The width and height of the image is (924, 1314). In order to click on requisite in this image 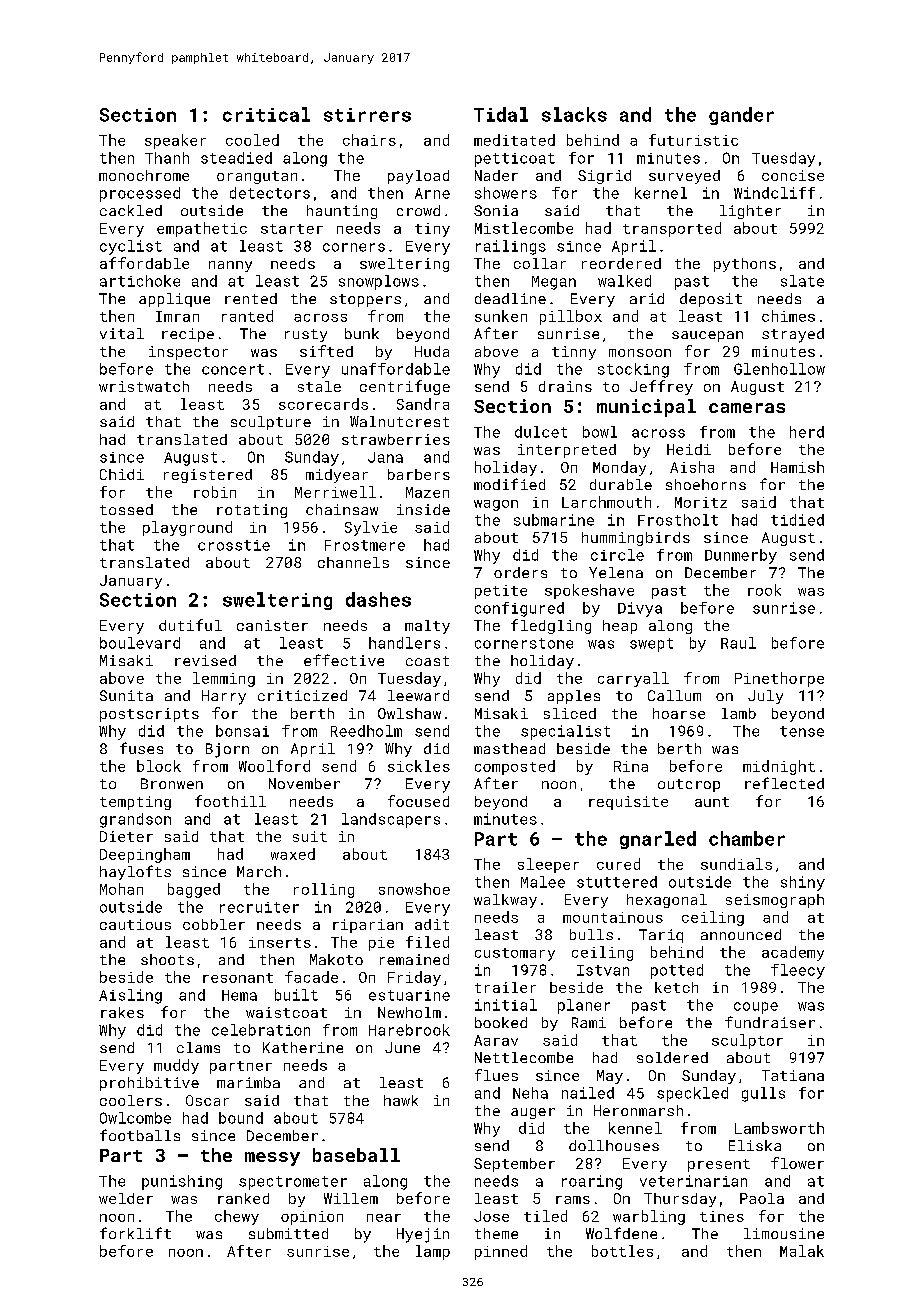, I will do `click(628, 803)`.
